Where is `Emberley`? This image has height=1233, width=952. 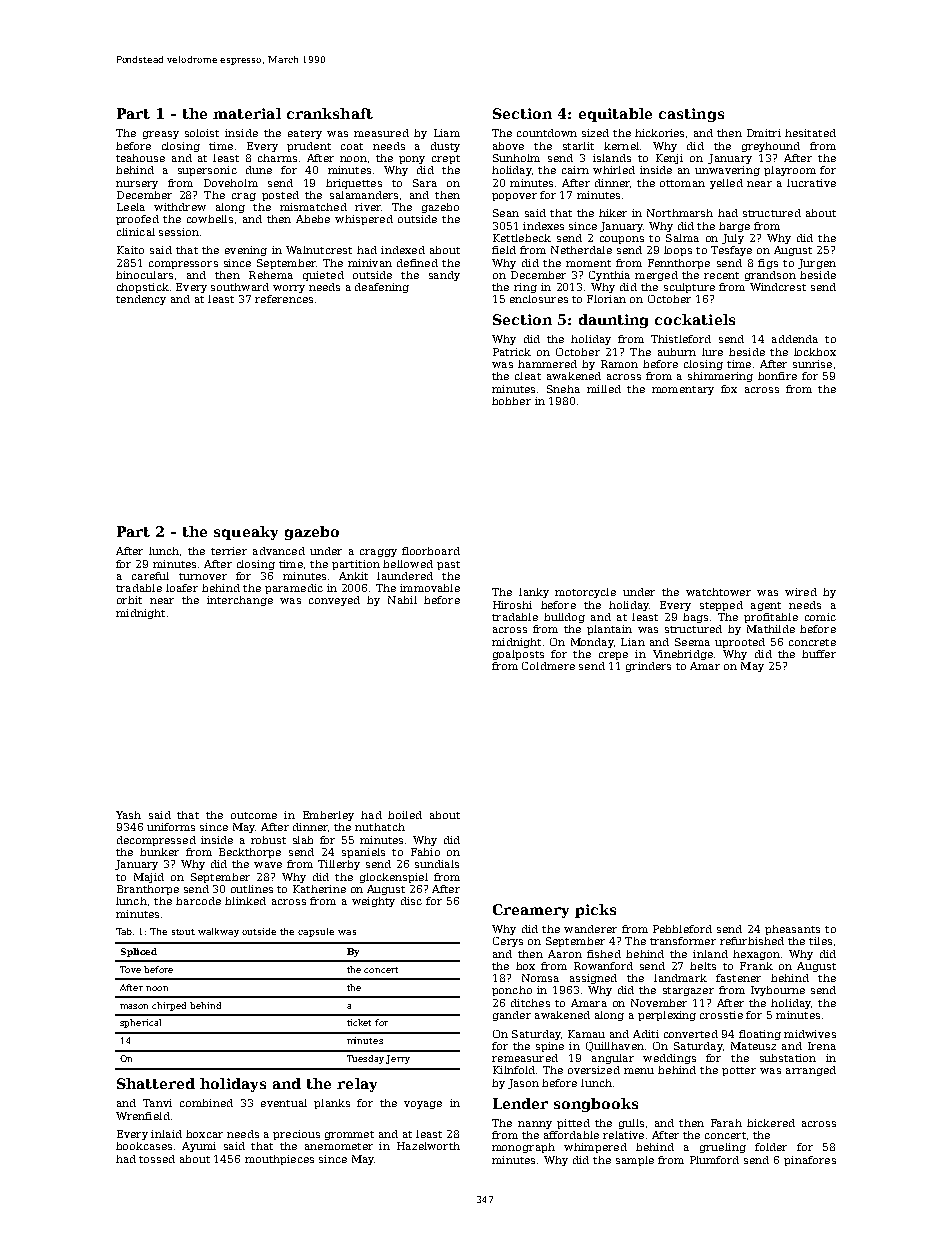 Emberley is located at coordinates (328, 816).
